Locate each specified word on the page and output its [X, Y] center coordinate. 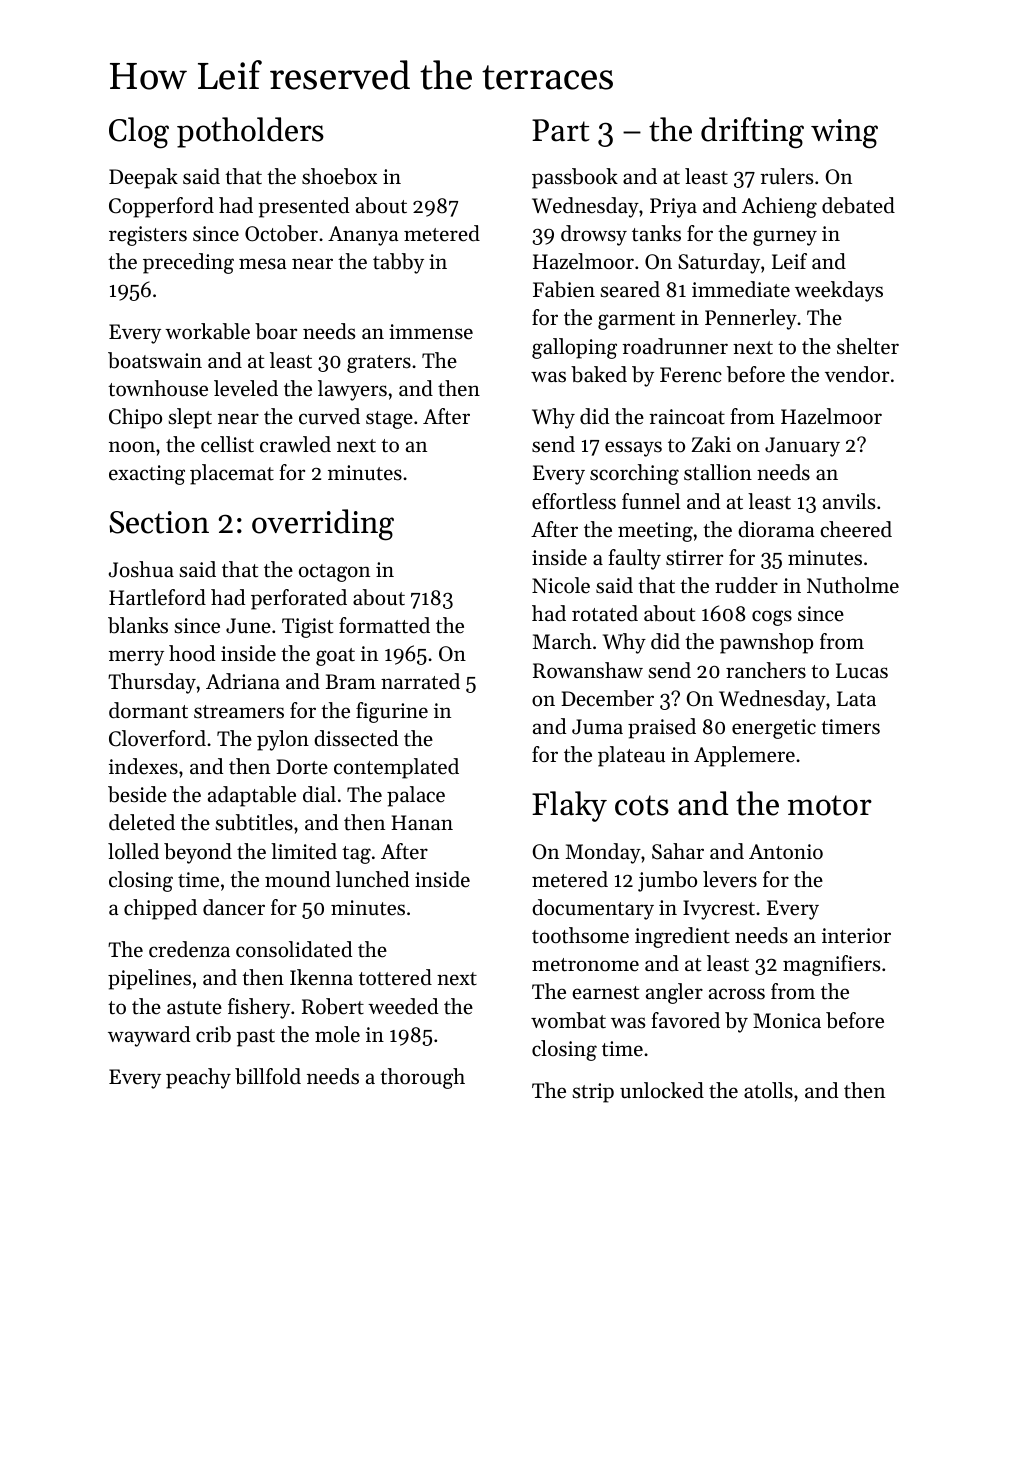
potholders [250, 132]
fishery [259, 1008]
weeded [403, 1006]
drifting [752, 133]
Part [561, 130]
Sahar [678, 851]
